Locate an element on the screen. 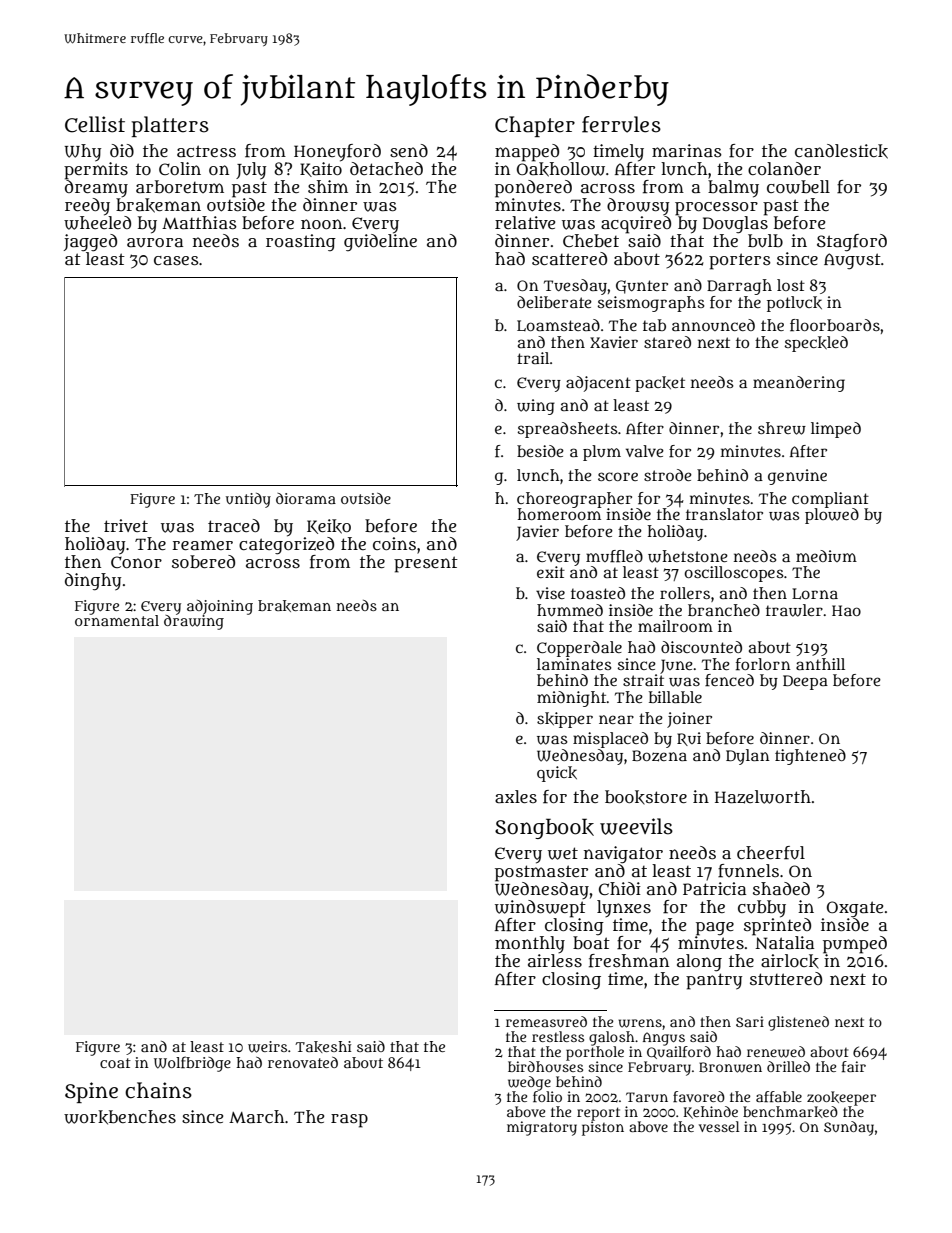 The width and height of the screenshot is (952, 1233). cases is located at coordinates (176, 260).
